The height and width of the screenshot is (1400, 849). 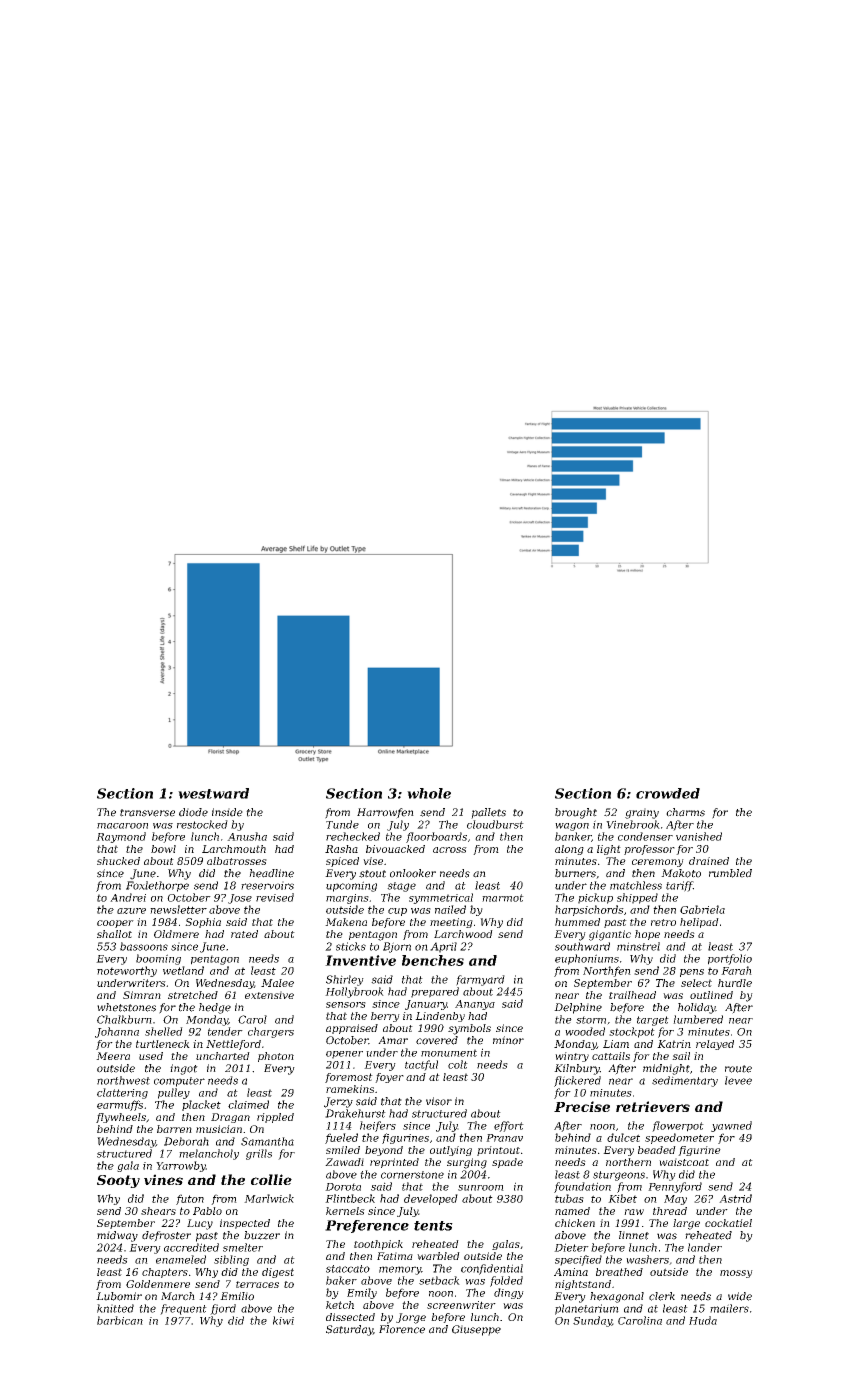 What do you see at coordinates (350, 1317) in the screenshot?
I see `dissected` at bounding box center [350, 1317].
